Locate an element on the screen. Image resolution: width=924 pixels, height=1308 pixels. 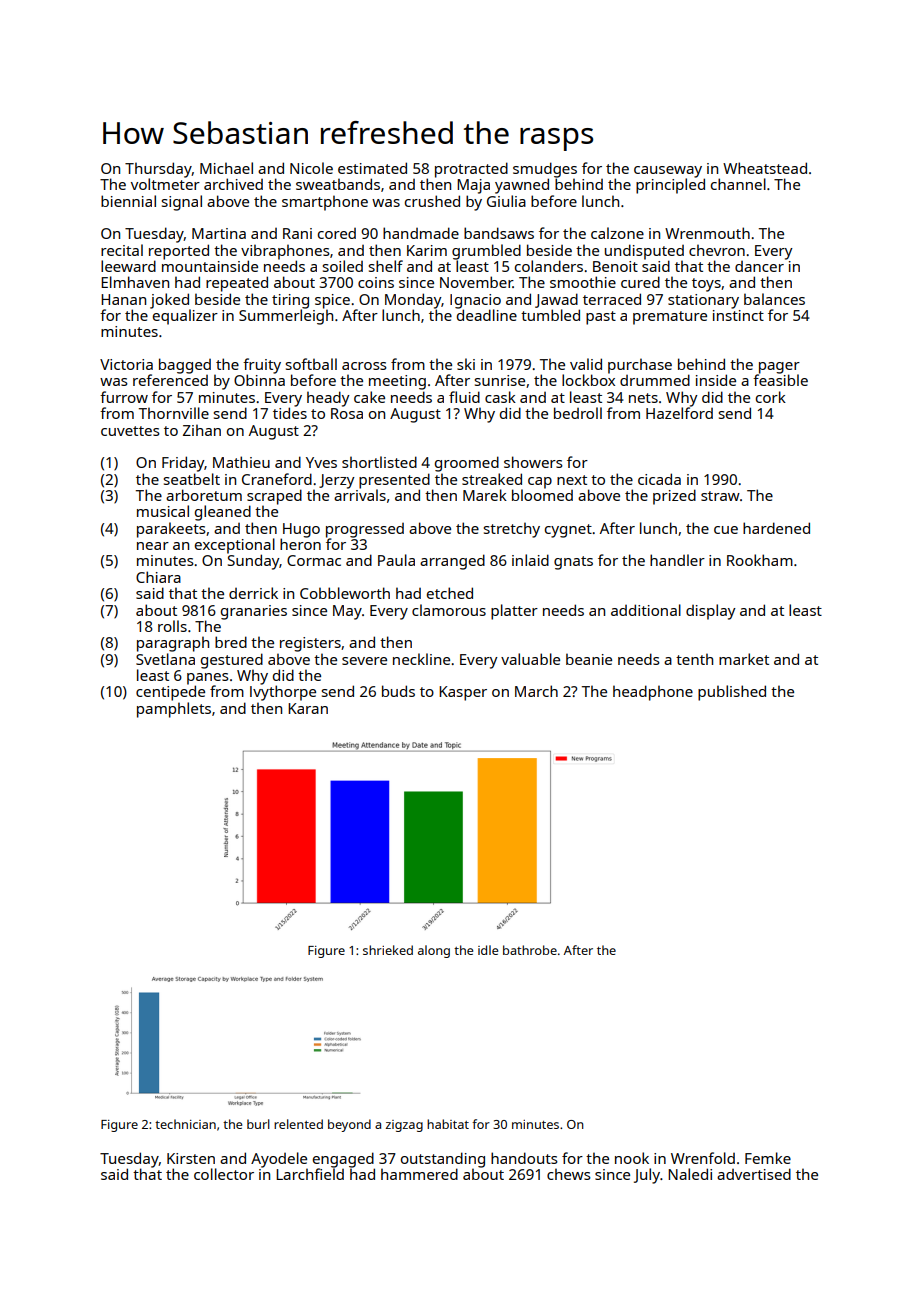
principled is located at coordinates (670, 186).
